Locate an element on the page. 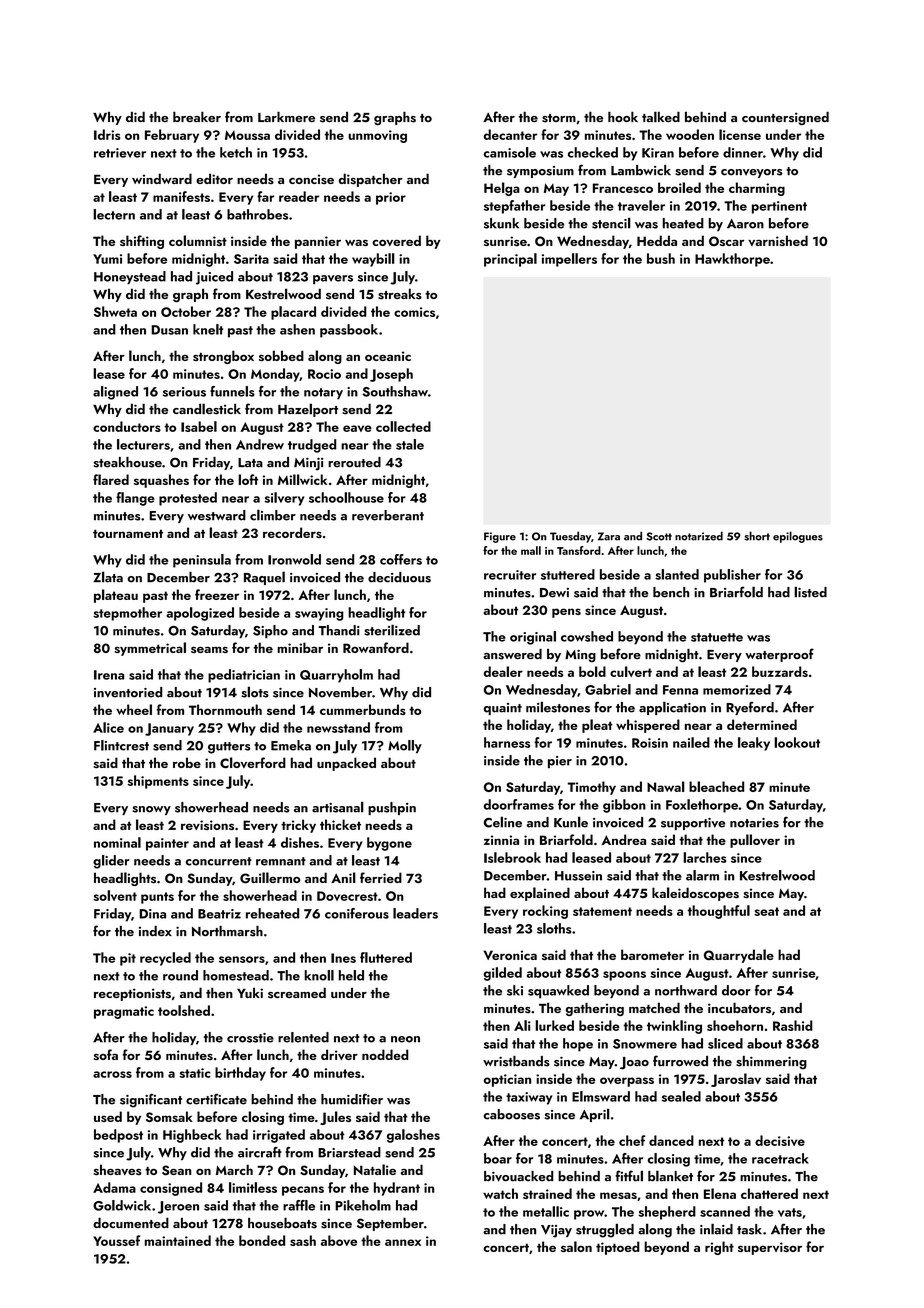 The image size is (924, 1308). breaker is located at coordinates (197, 116).
